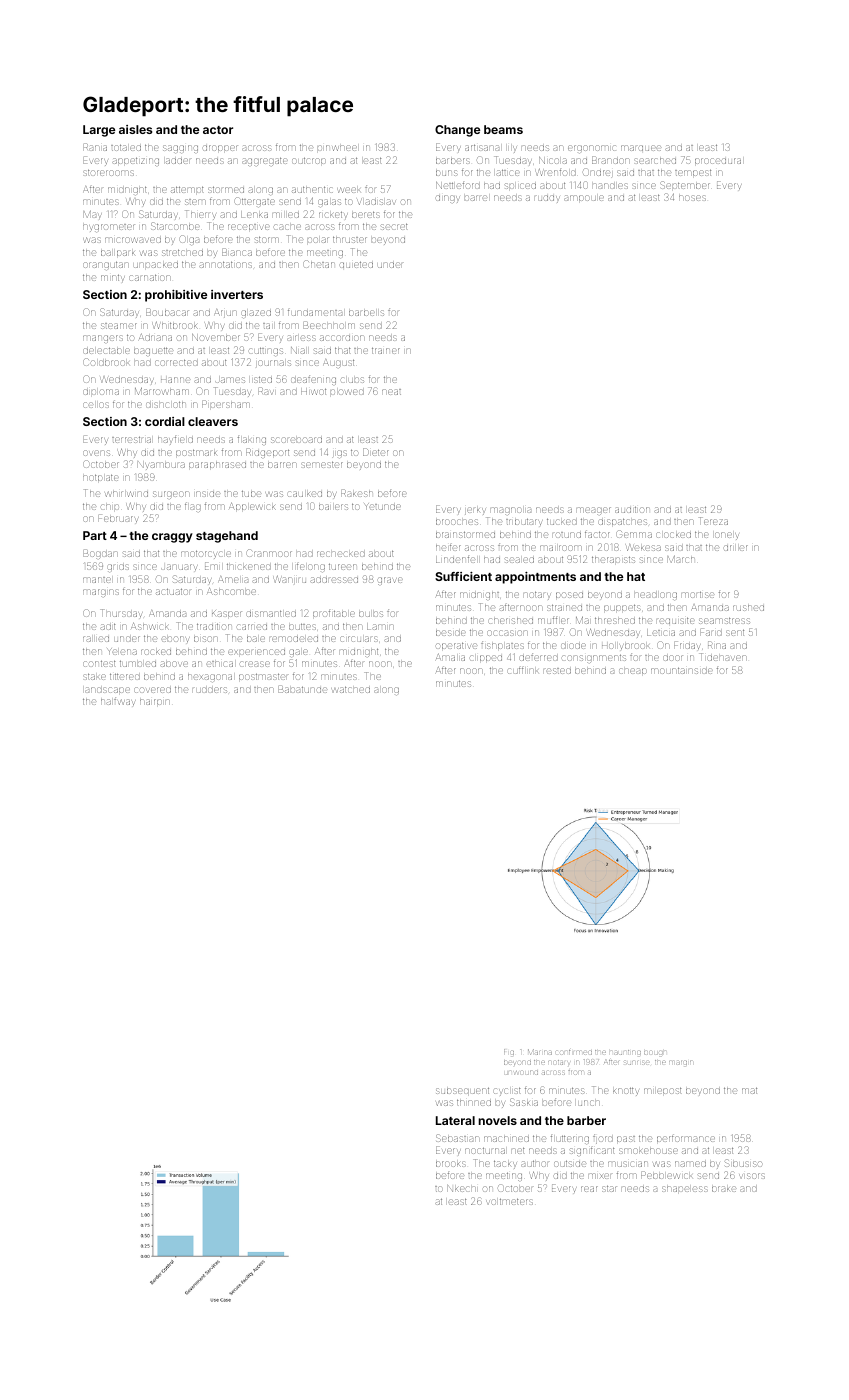  What do you see at coordinates (509, 1201) in the document?
I see `voltmeters` at bounding box center [509, 1201].
